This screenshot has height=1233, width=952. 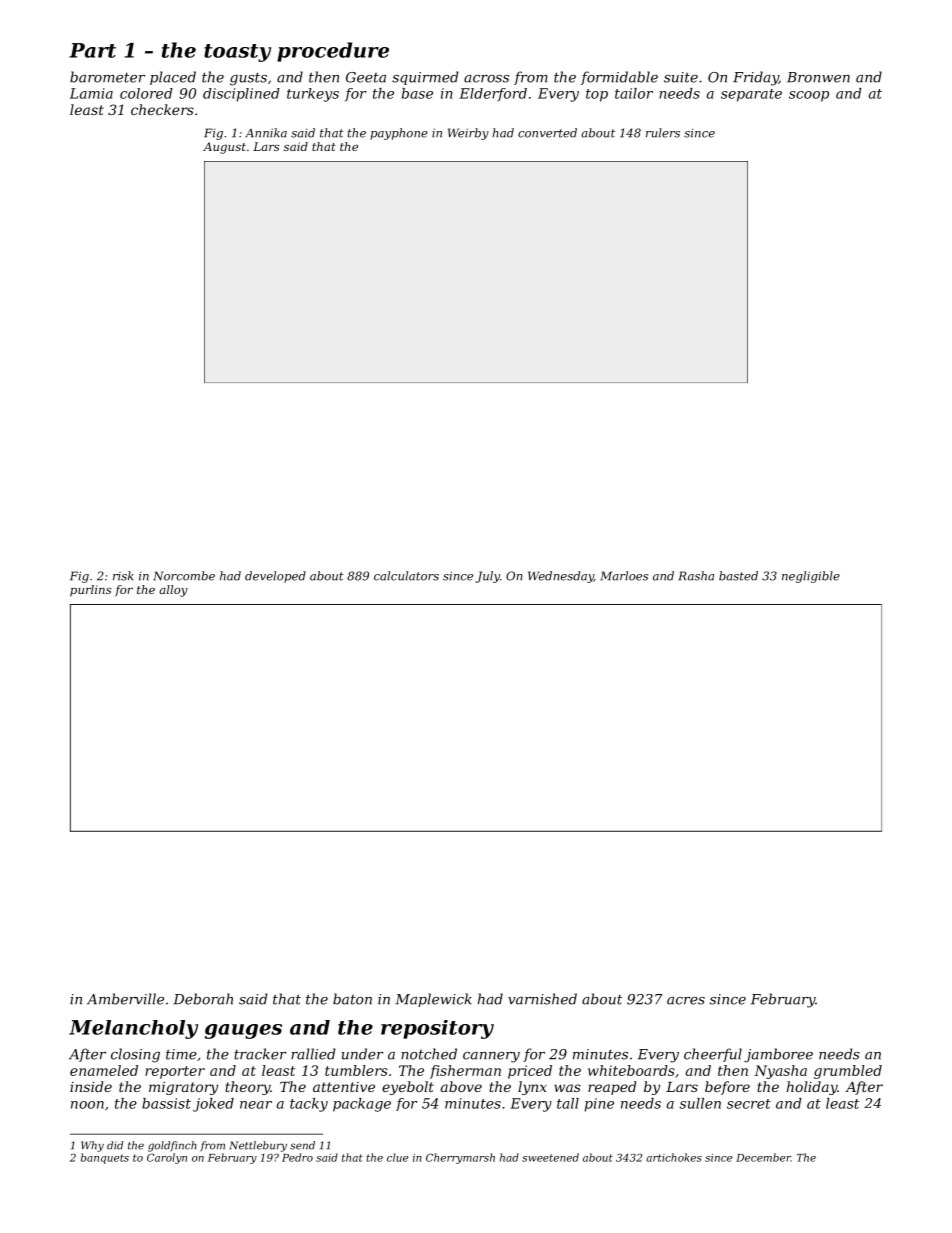 What do you see at coordinates (542, 999) in the screenshot?
I see `varnished` at bounding box center [542, 999].
